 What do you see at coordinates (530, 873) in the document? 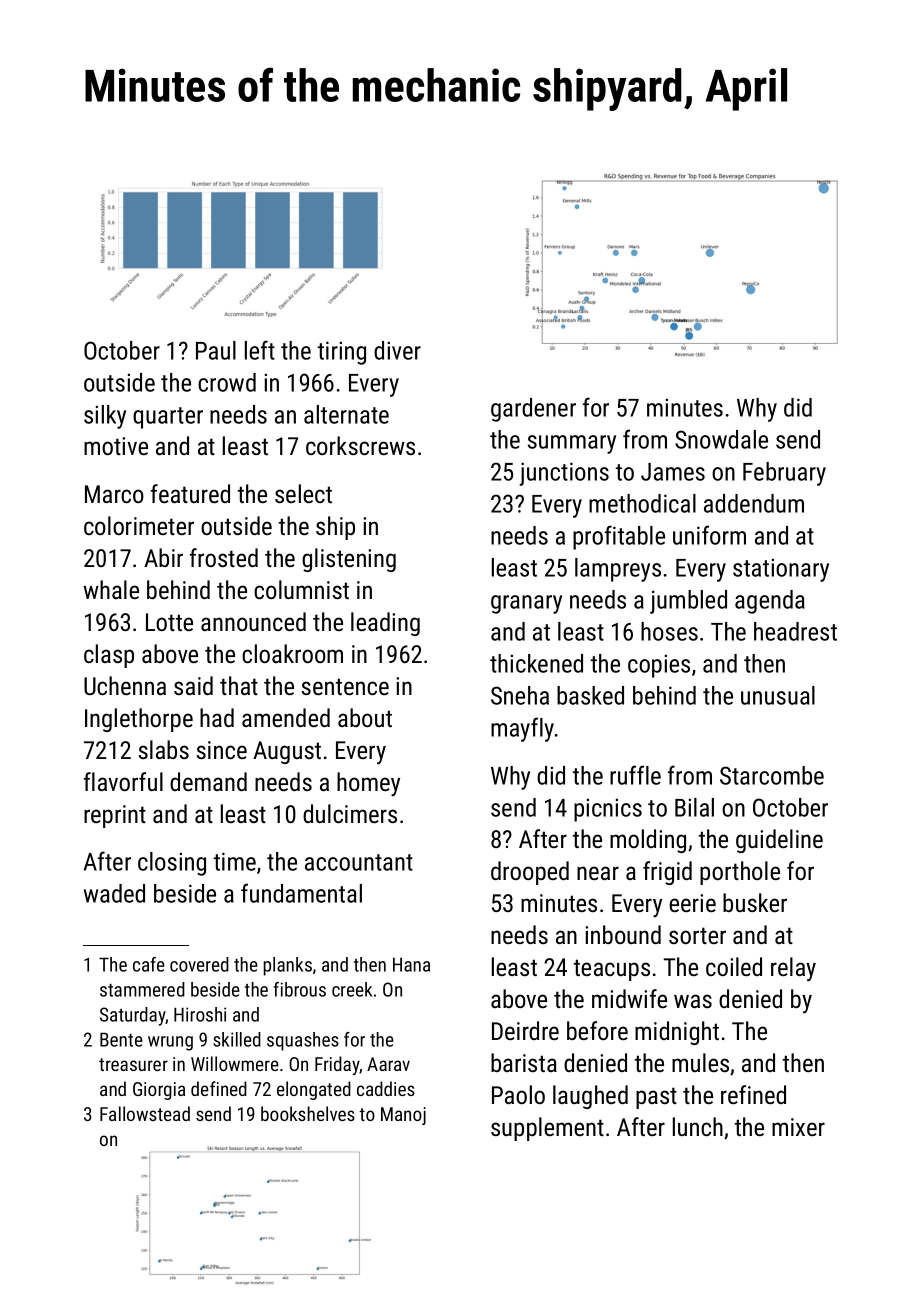
I see `drooped` at bounding box center [530, 873].
